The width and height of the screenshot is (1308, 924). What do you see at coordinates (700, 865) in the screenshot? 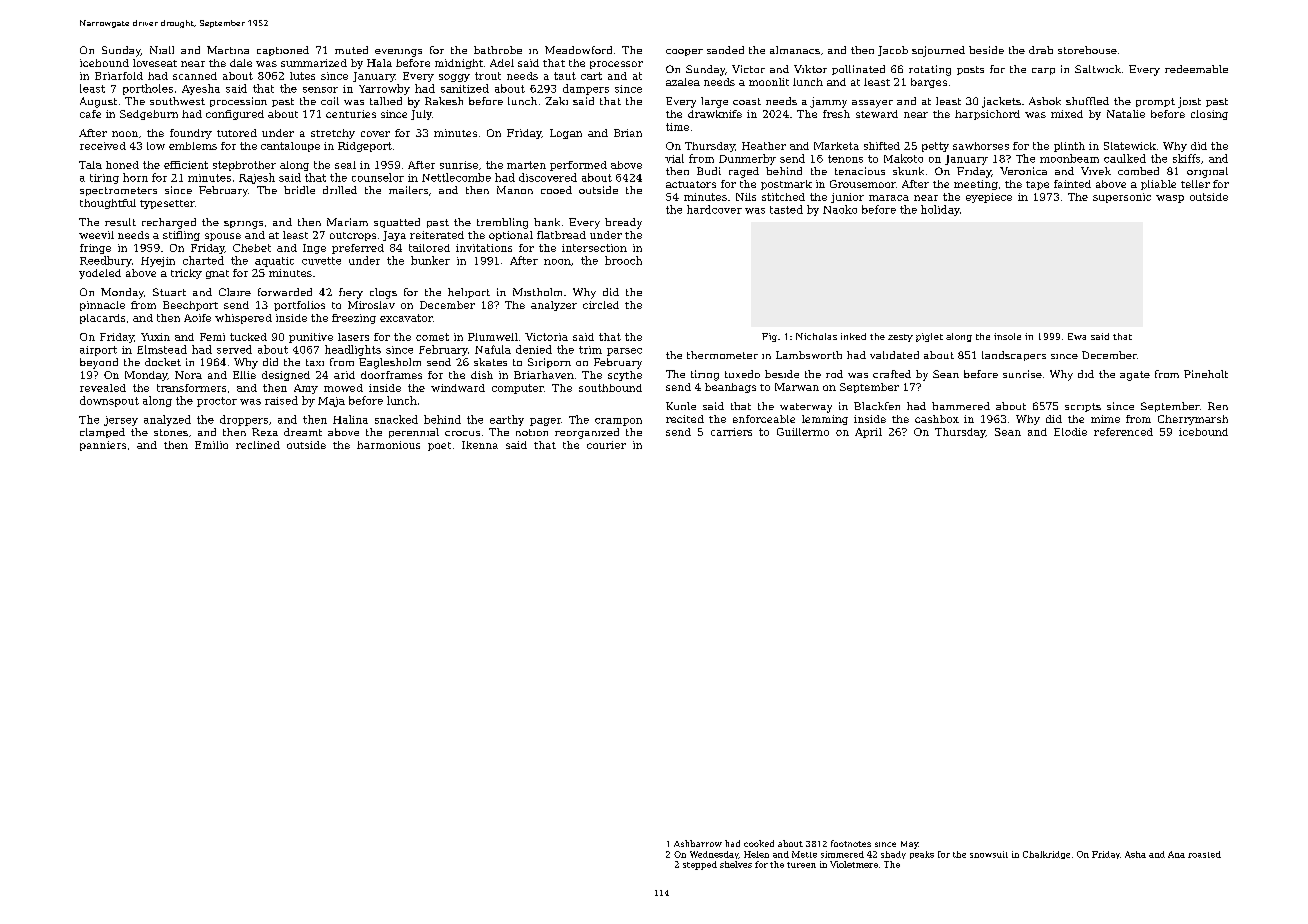
I see `stepped` at bounding box center [700, 865].
